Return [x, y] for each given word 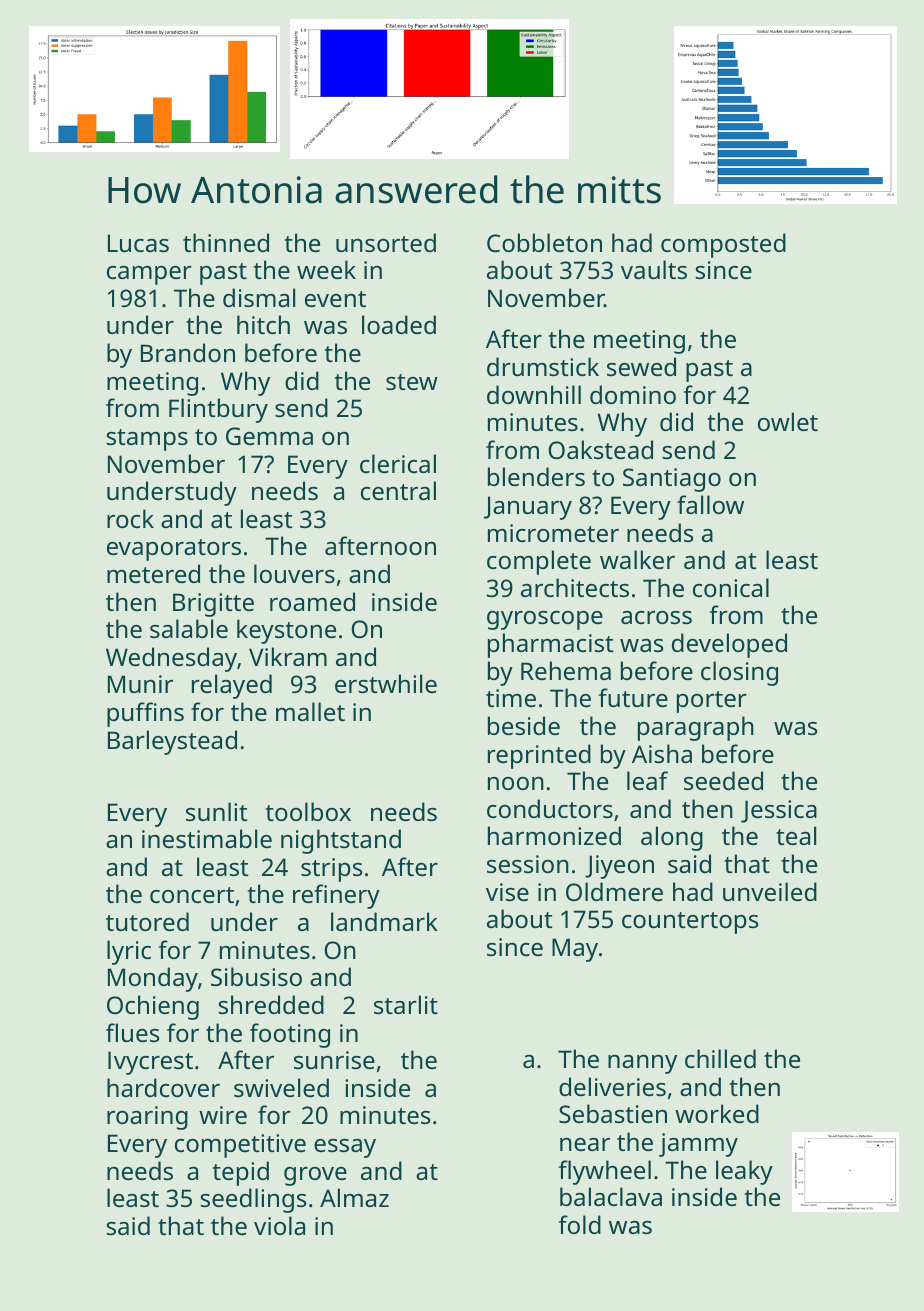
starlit [406, 1004]
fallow [710, 504]
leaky [744, 1172]
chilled [720, 1058]
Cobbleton [544, 242]
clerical [398, 463]
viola [279, 1225]
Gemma [269, 436]
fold [579, 1224]
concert [192, 895]
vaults [654, 269]
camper [149, 275]
